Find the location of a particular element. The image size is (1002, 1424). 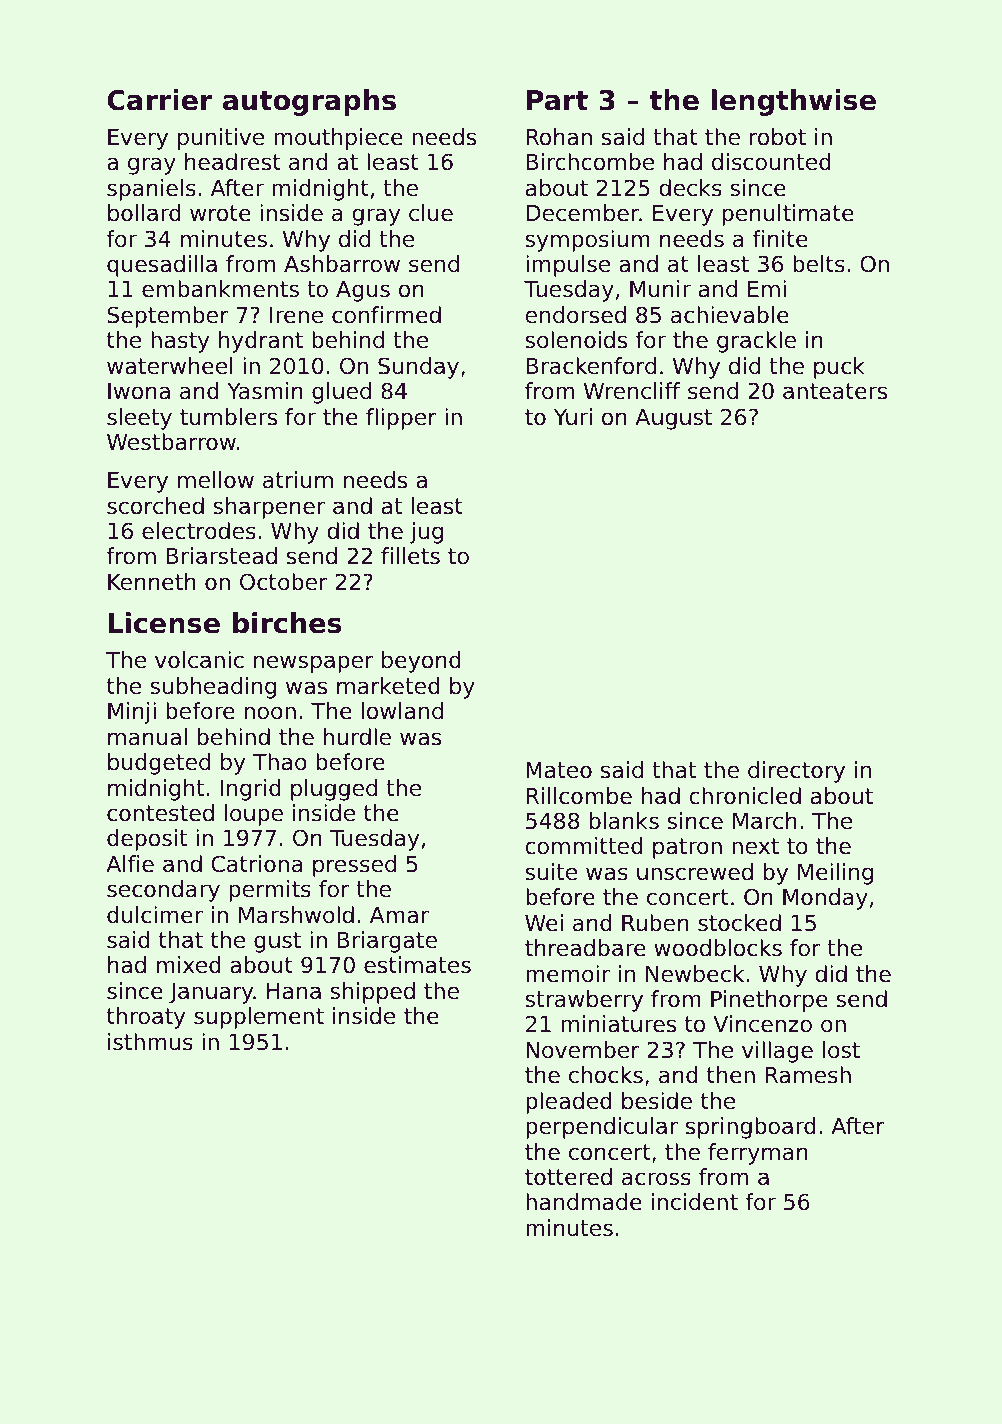

December is located at coordinates (582, 213).
